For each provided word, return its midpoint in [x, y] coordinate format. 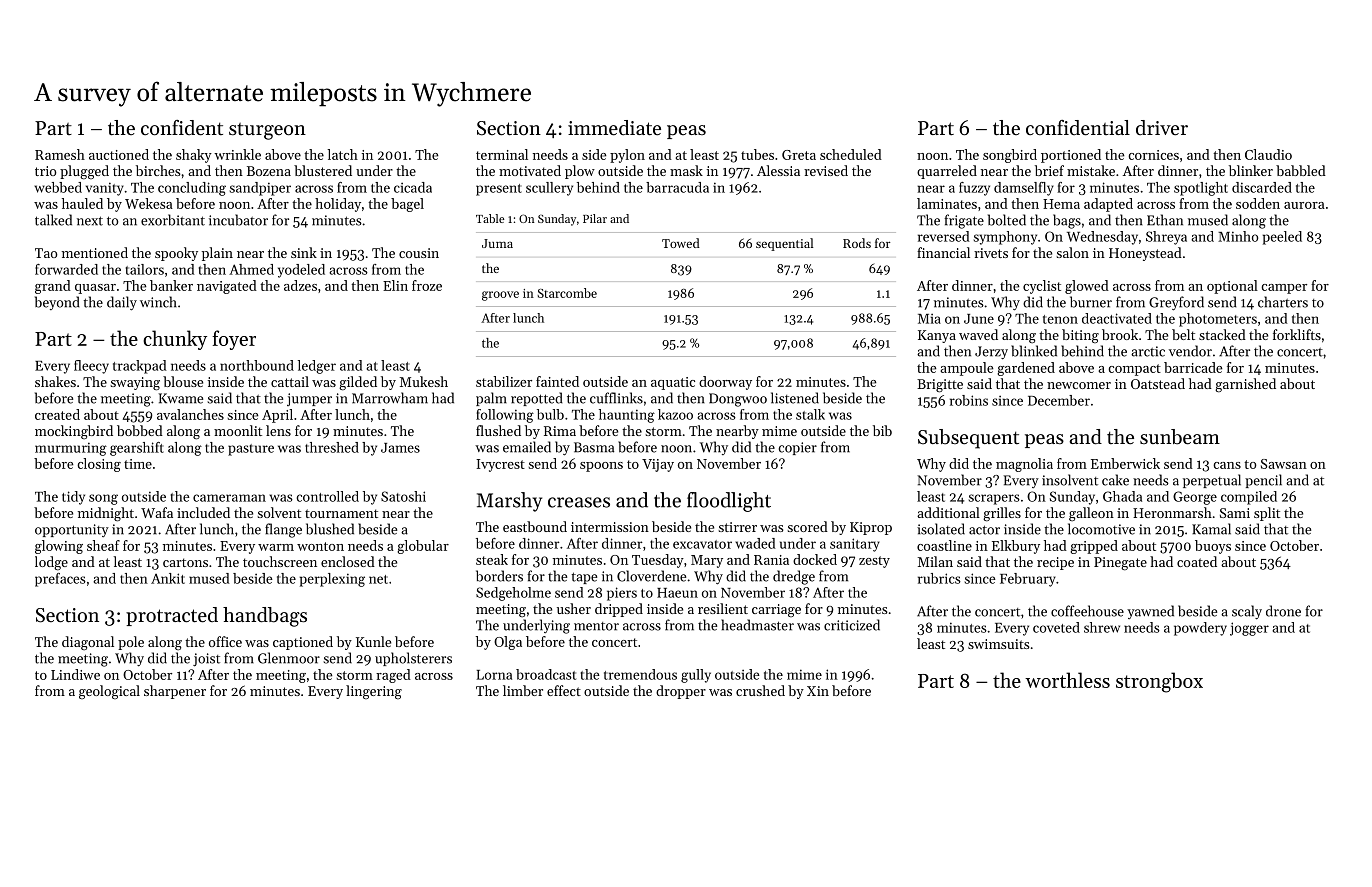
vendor [1190, 351]
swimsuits [999, 644]
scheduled [851, 154]
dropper [681, 692]
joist [206, 660]
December [1059, 400]
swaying [135, 384]
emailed [527, 447]
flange [283, 530]
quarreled [947, 172]
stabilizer [504, 381]
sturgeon [267, 131]
